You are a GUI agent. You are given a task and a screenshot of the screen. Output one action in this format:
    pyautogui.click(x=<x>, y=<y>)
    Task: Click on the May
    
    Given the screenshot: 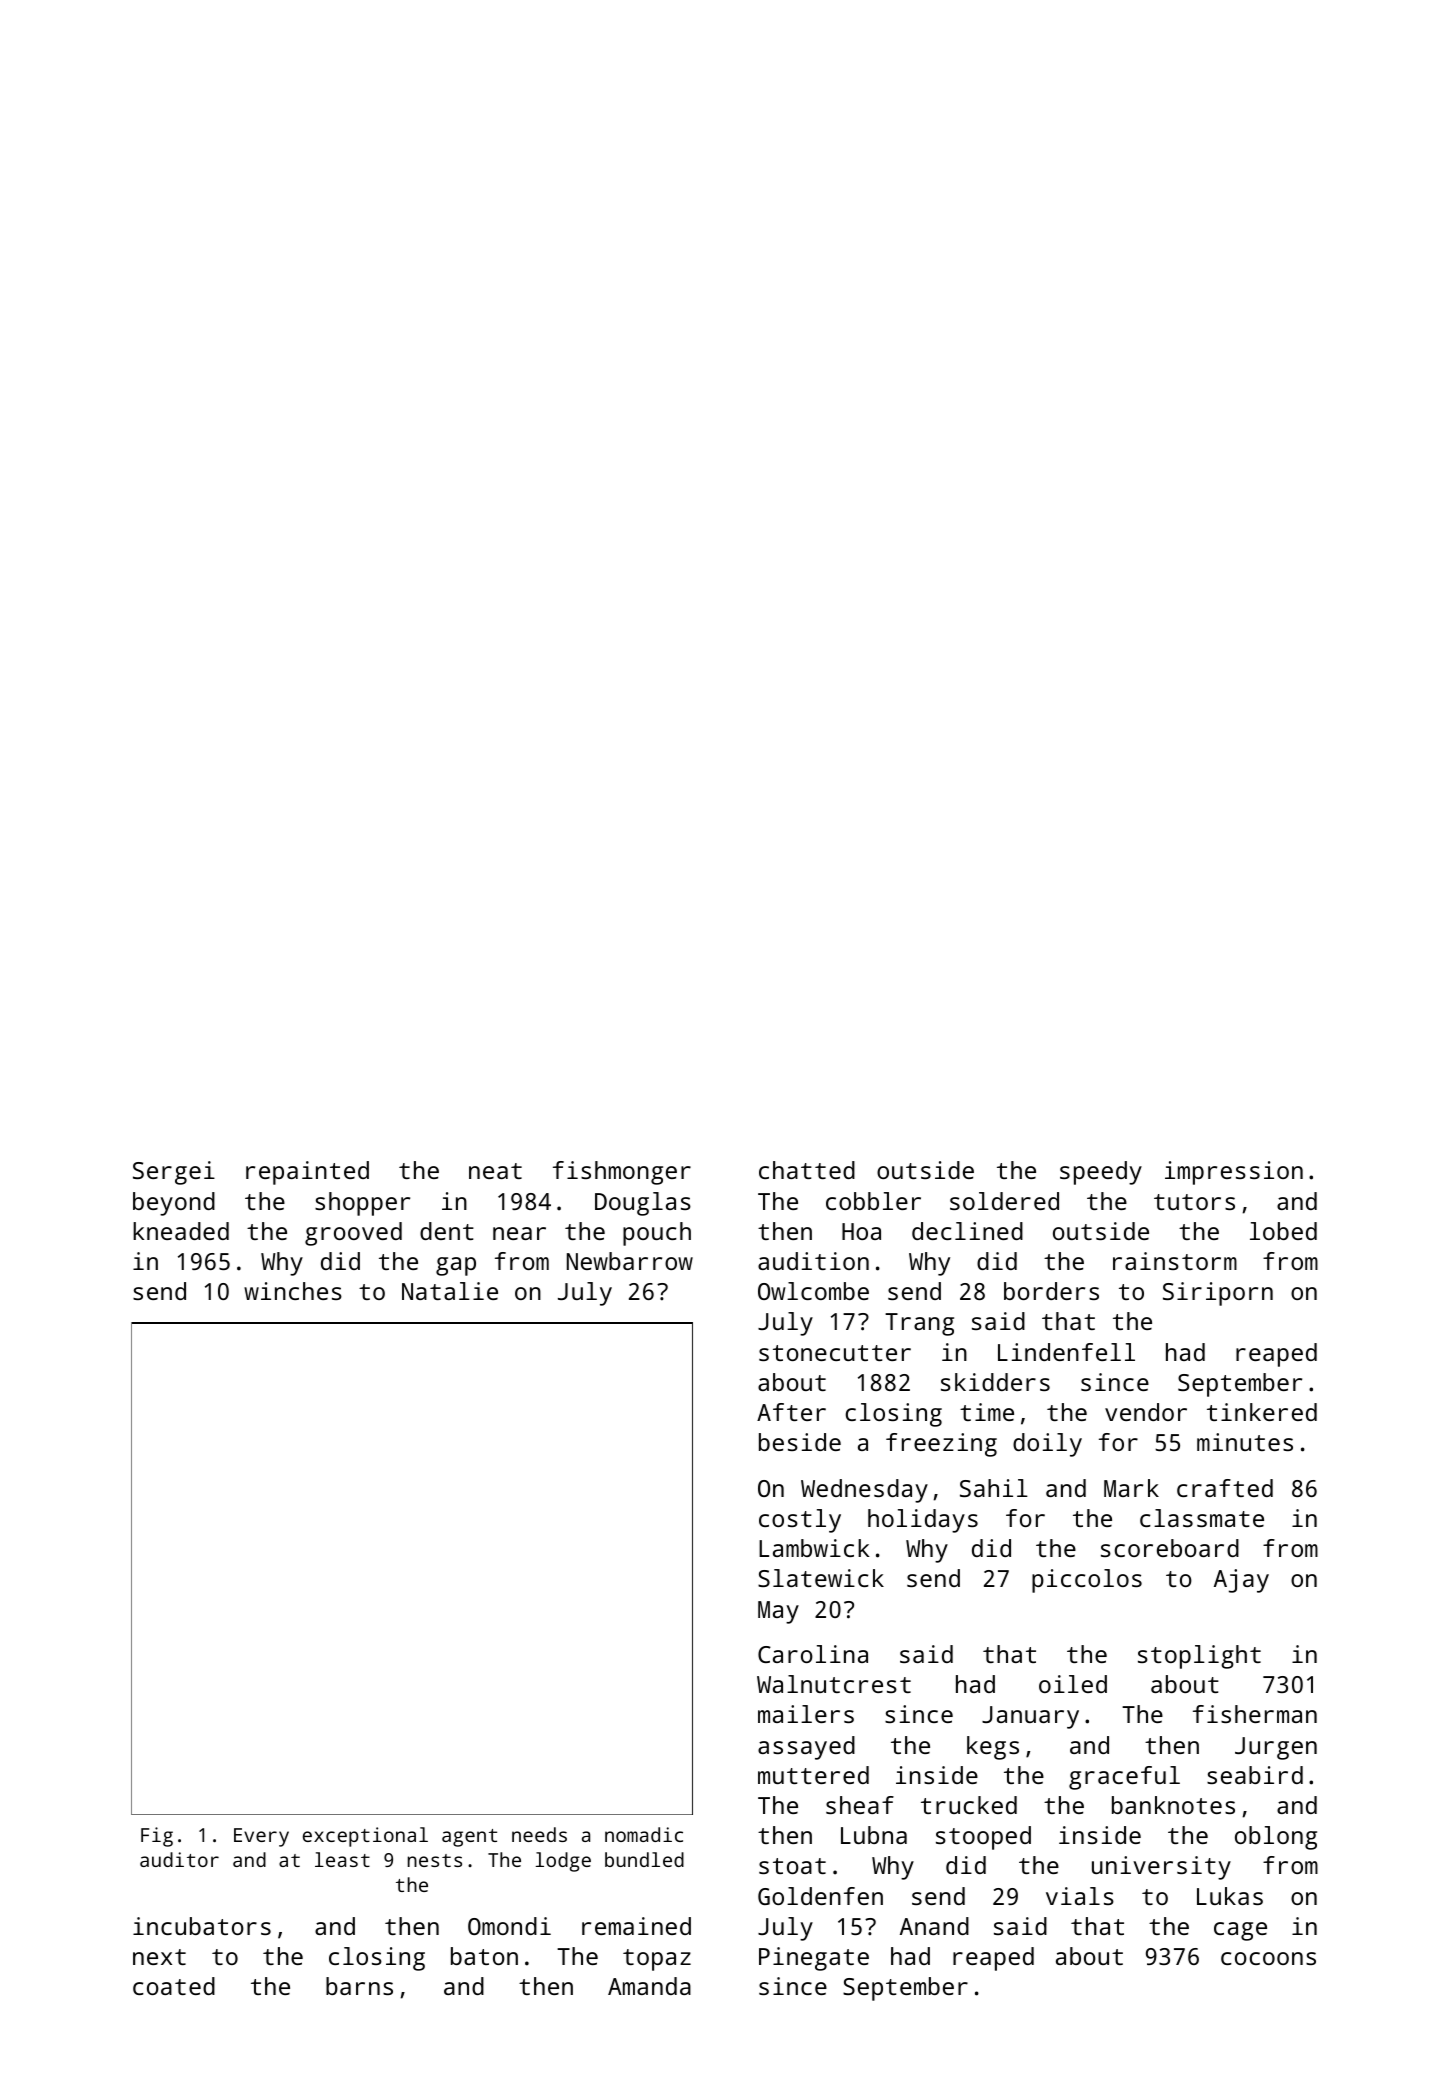 What is the action you would take?
    pyautogui.click(x=778, y=1612)
